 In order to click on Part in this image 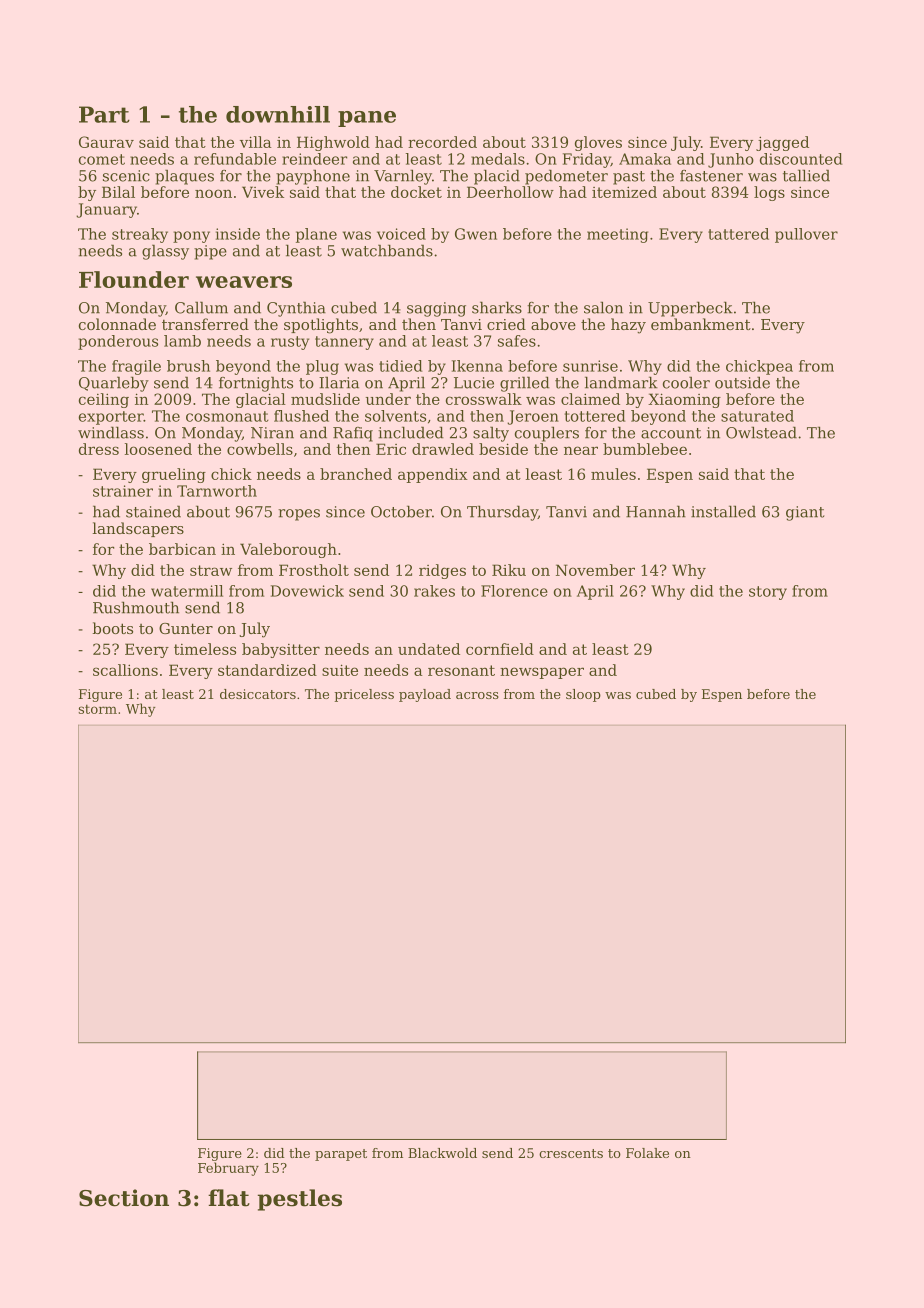, I will do `click(104, 114)`.
